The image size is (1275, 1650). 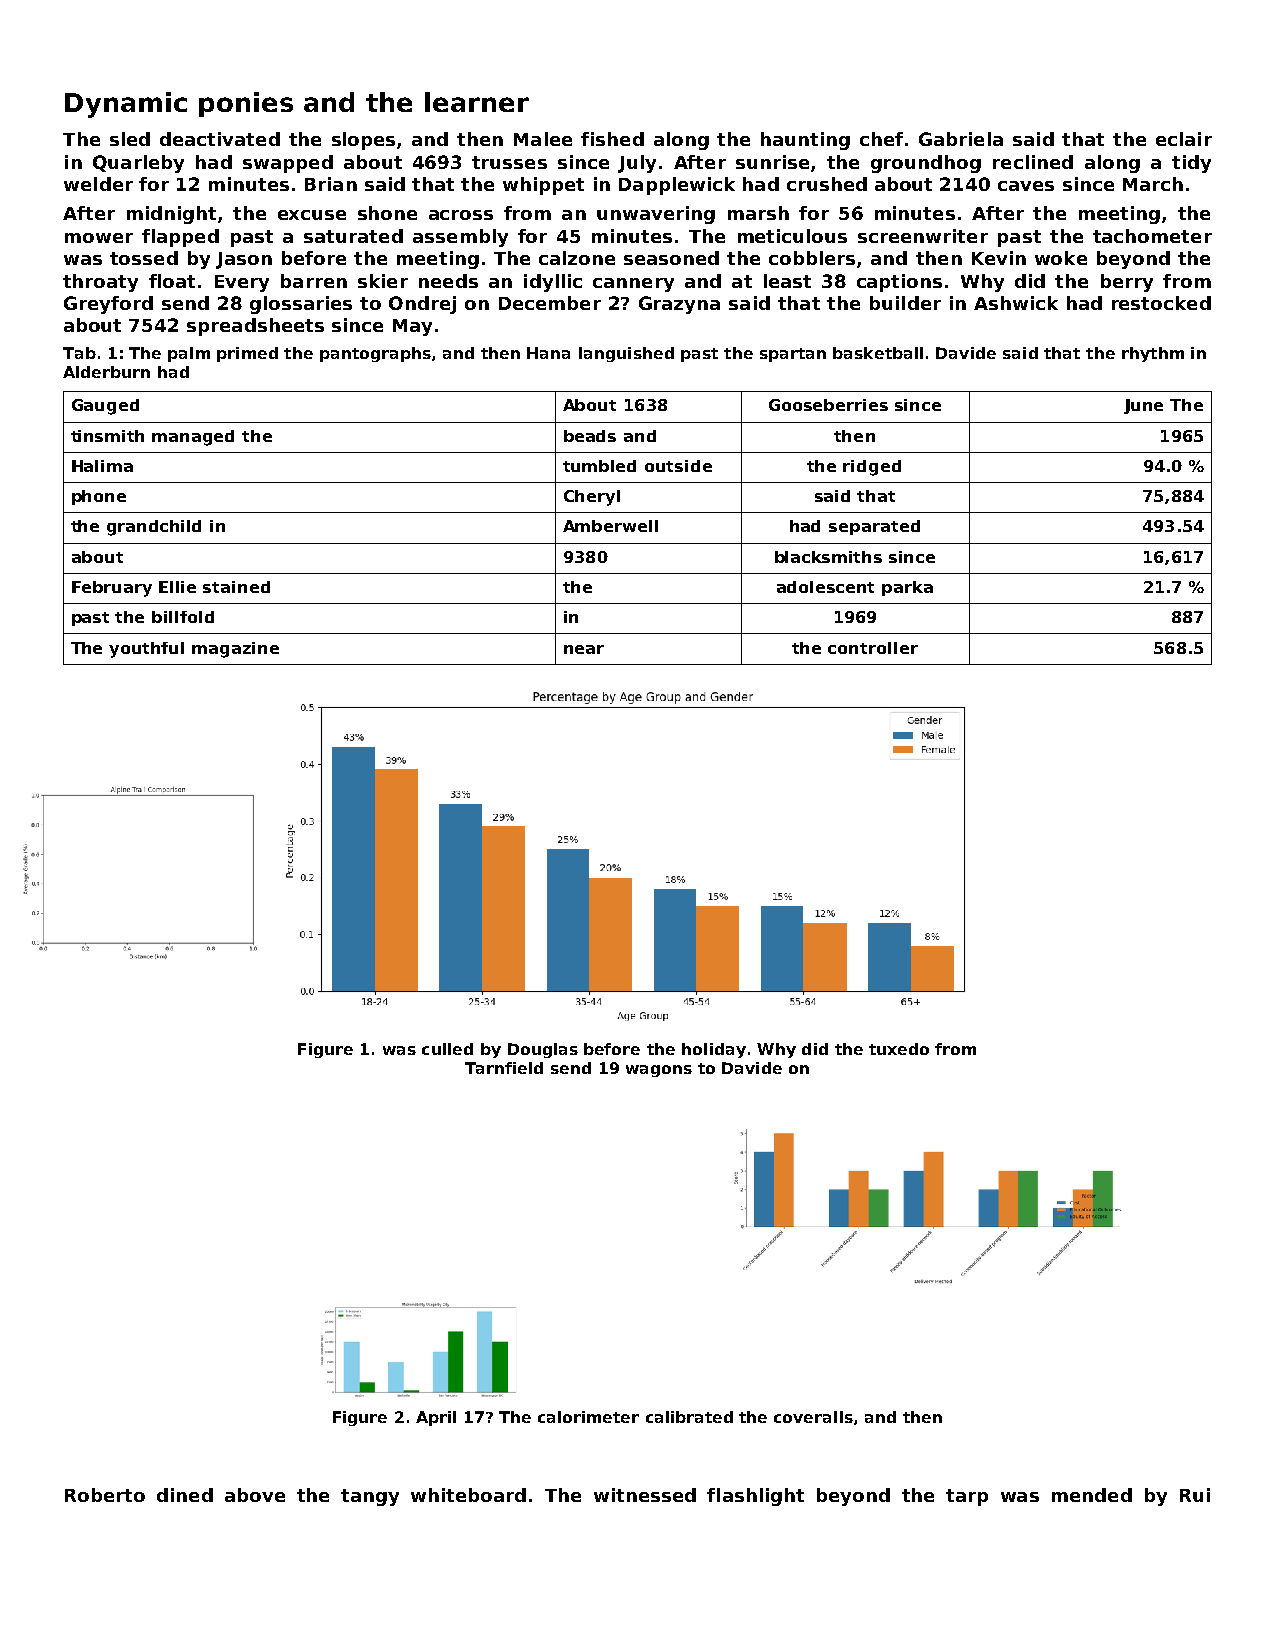 What do you see at coordinates (105, 1495) in the page?
I see `Roberto` at bounding box center [105, 1495].
